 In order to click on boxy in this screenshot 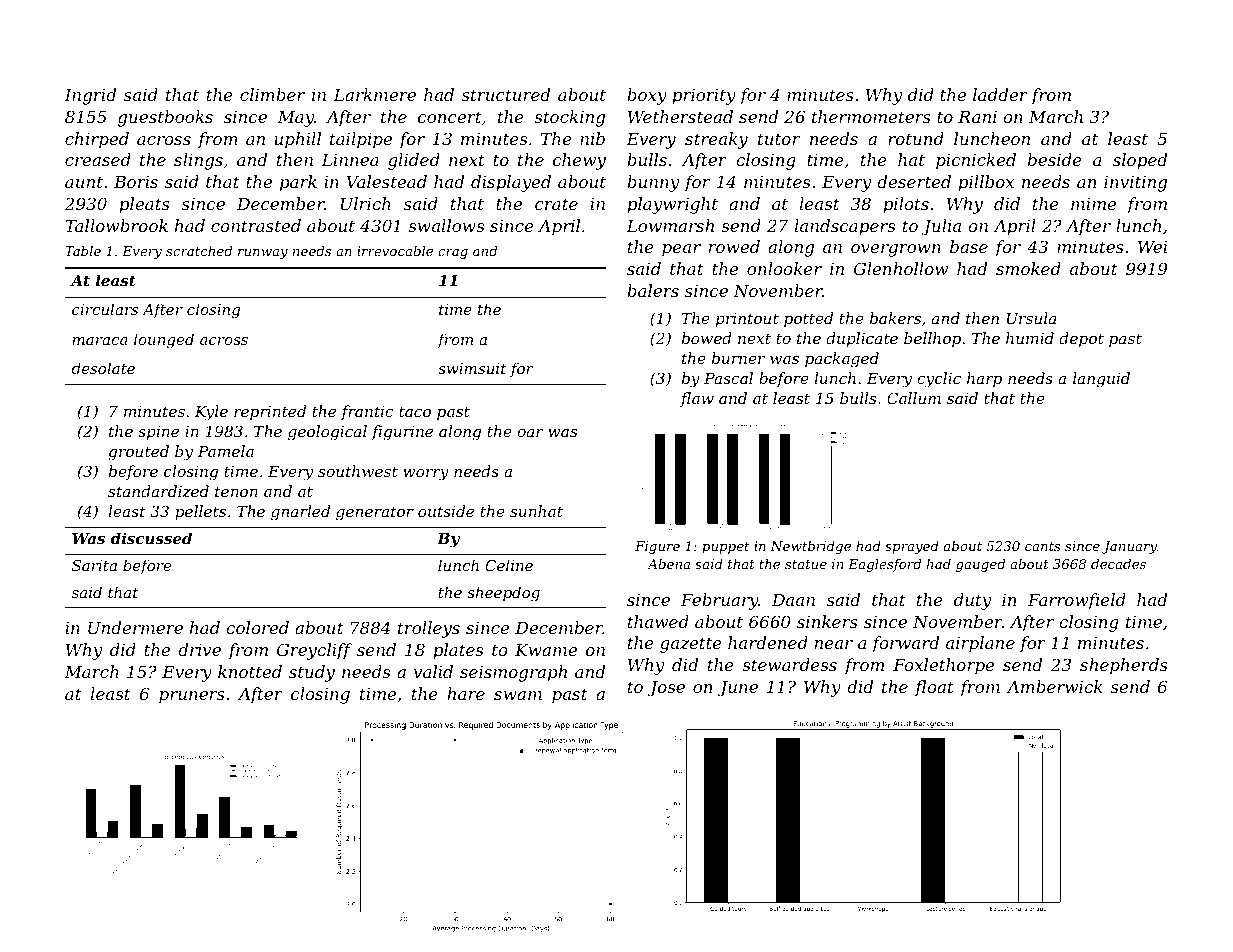, I will do `click(647, 96)`.
